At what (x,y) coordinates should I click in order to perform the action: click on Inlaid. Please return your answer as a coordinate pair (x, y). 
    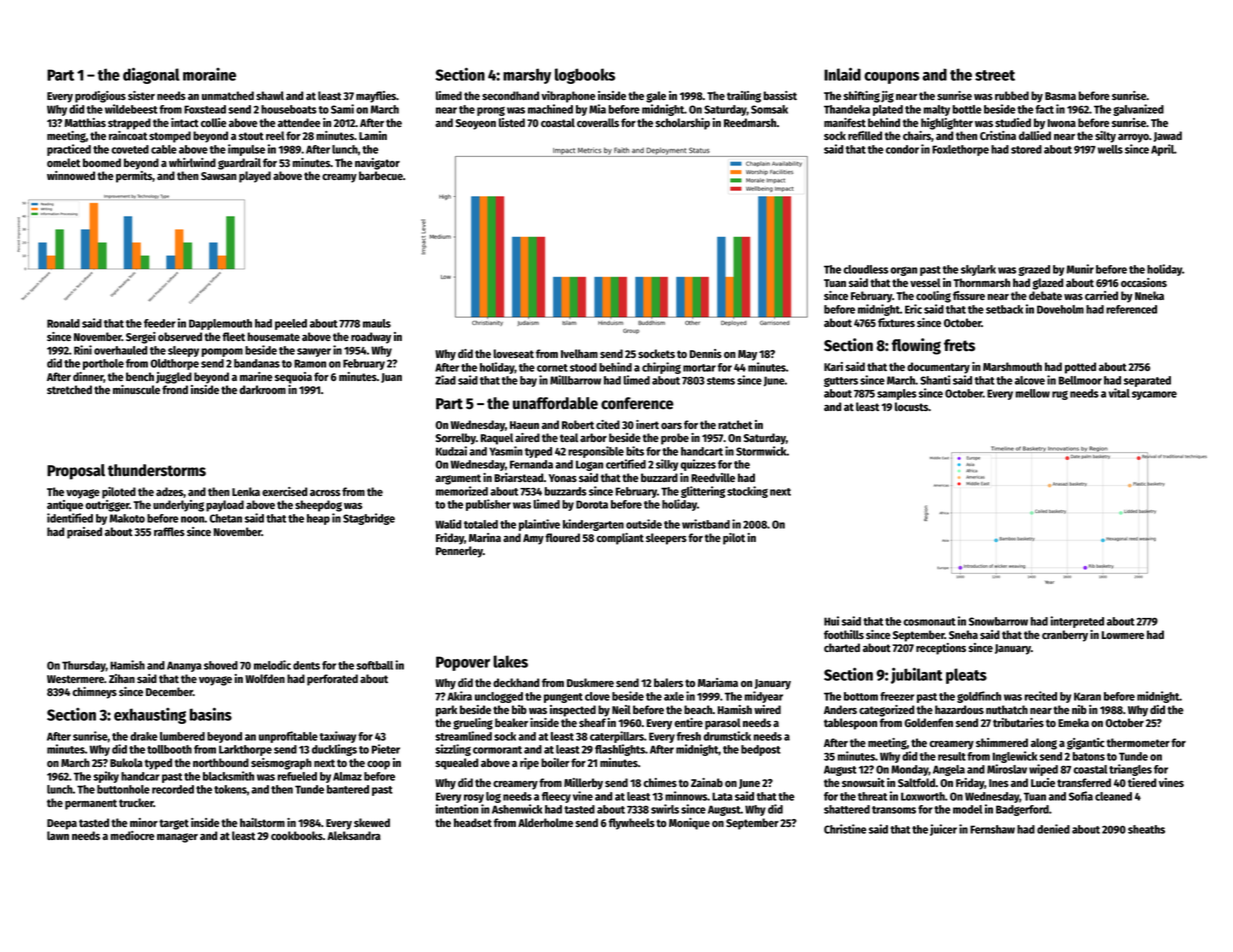
    Looking at the image, I should click on (842, 74).
